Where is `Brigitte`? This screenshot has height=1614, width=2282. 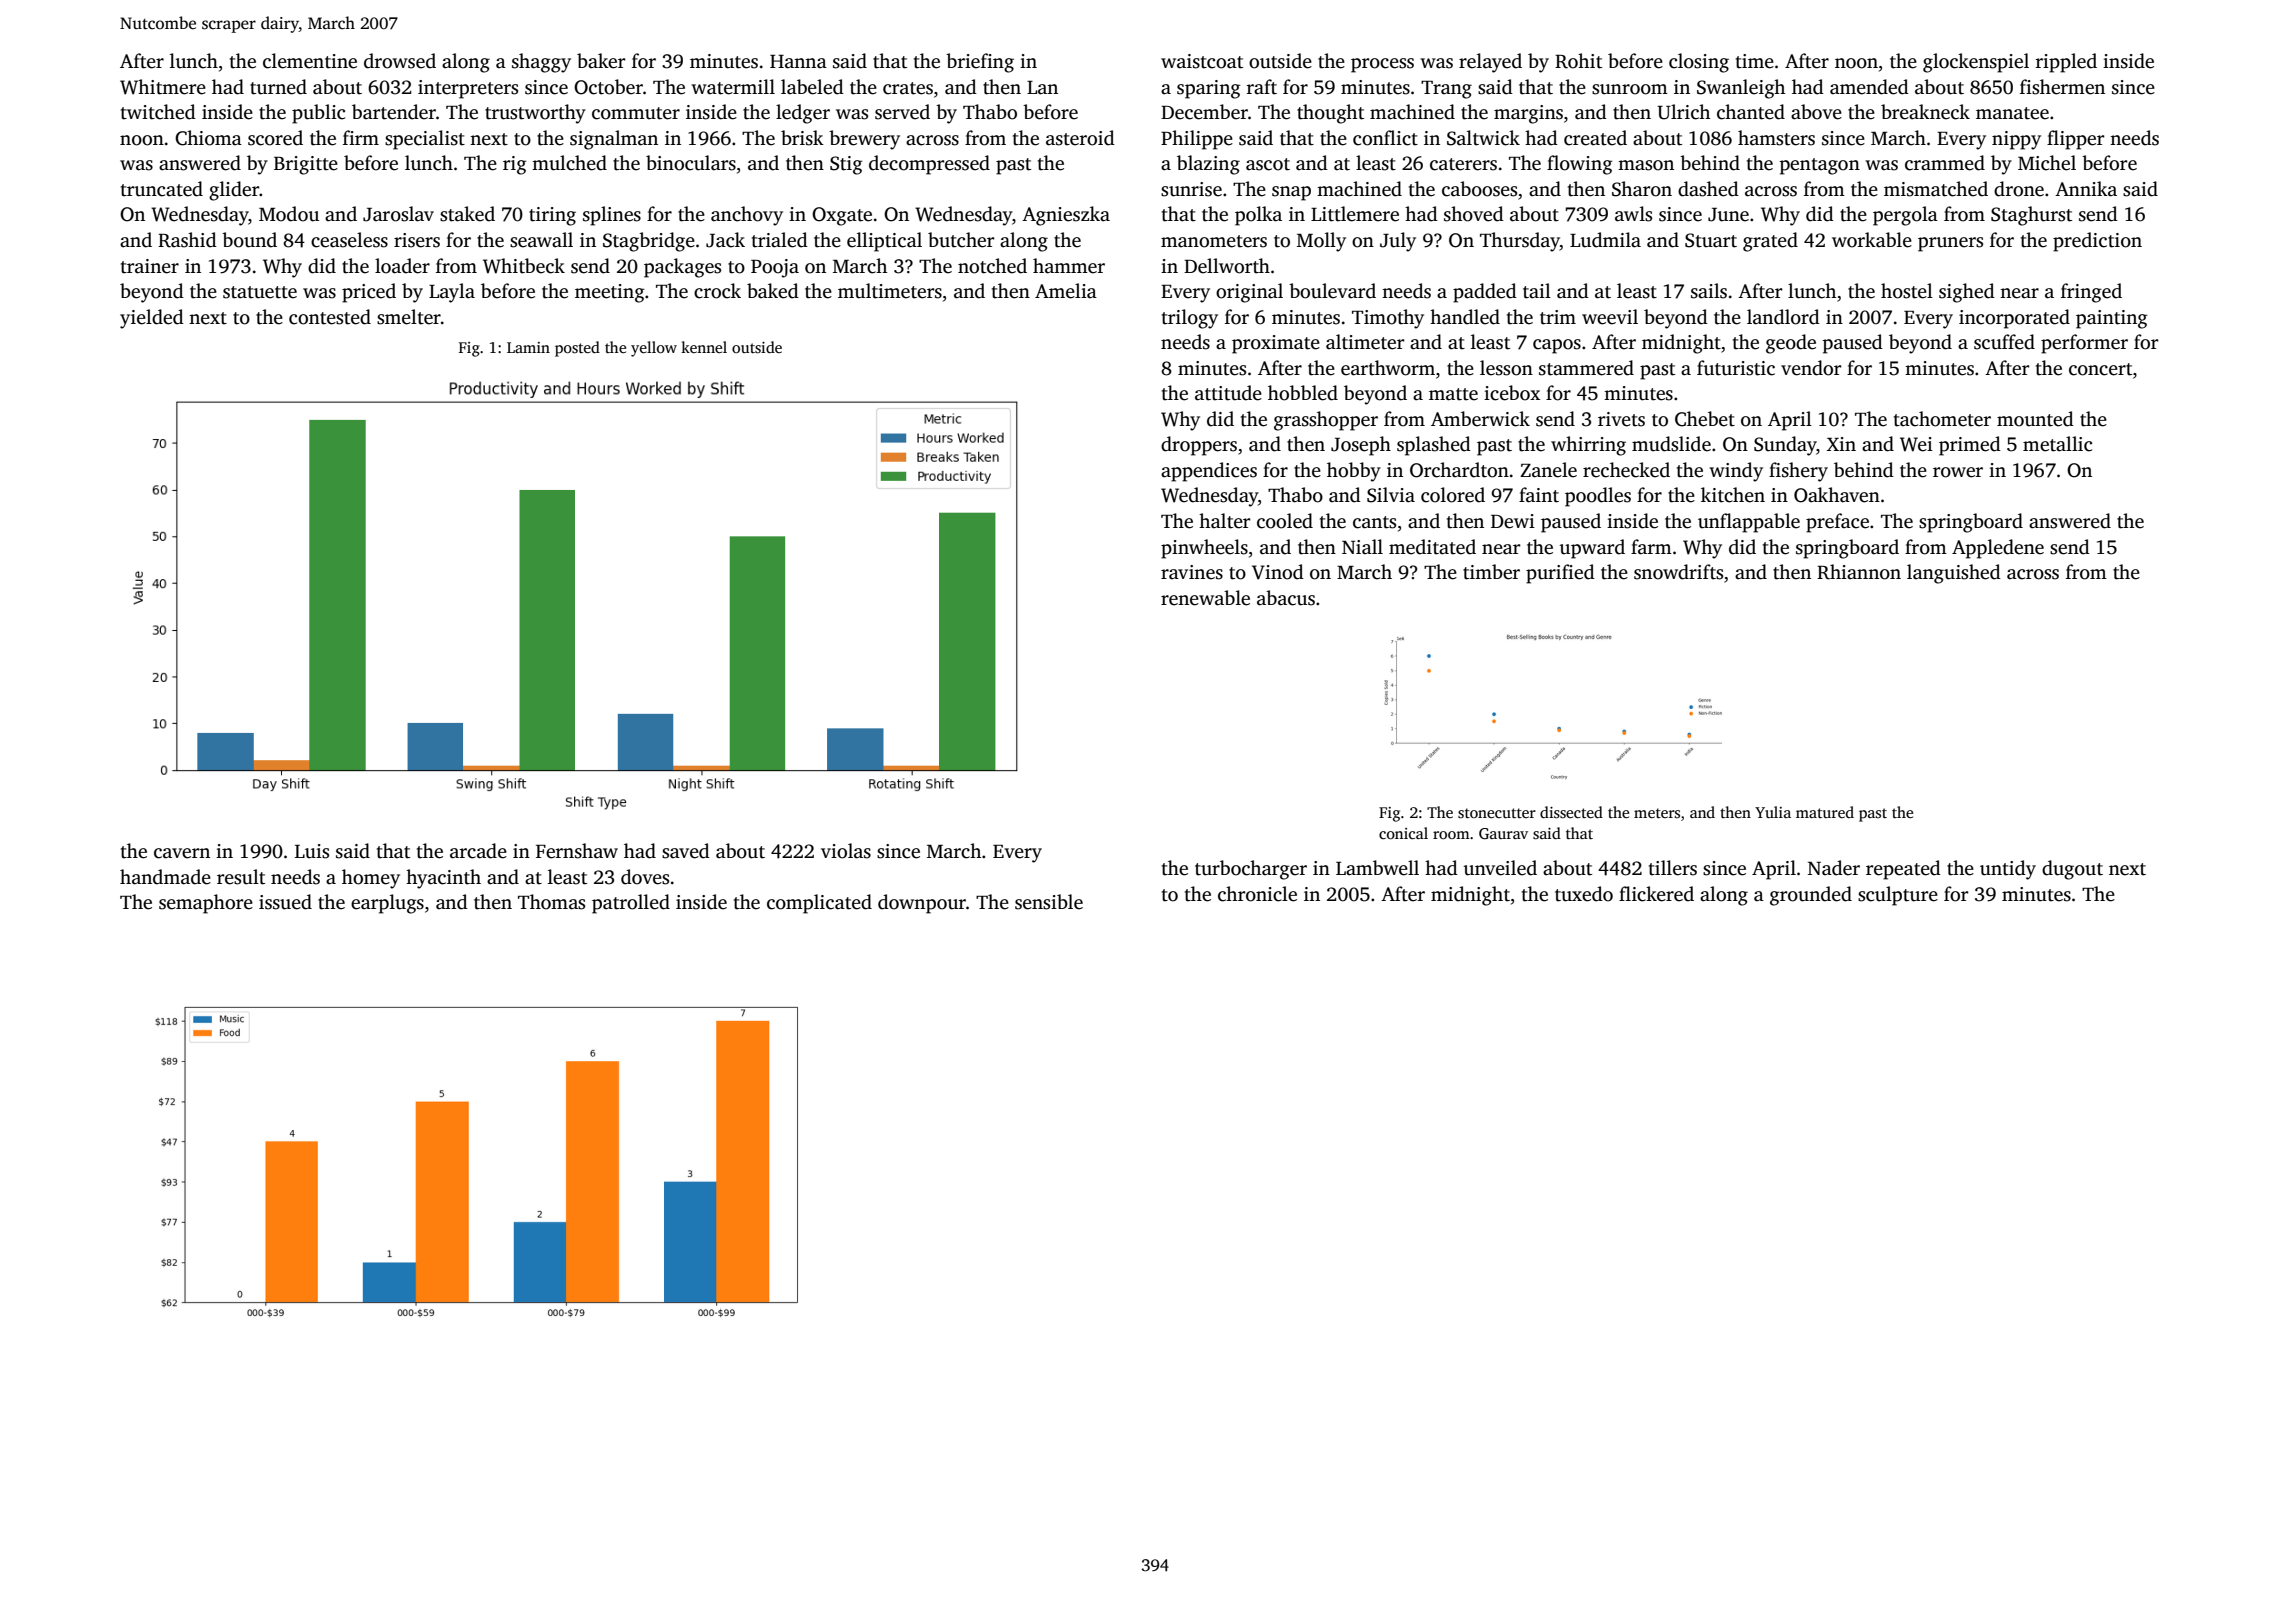 Brigitte is located at coordinates (306, 165).
